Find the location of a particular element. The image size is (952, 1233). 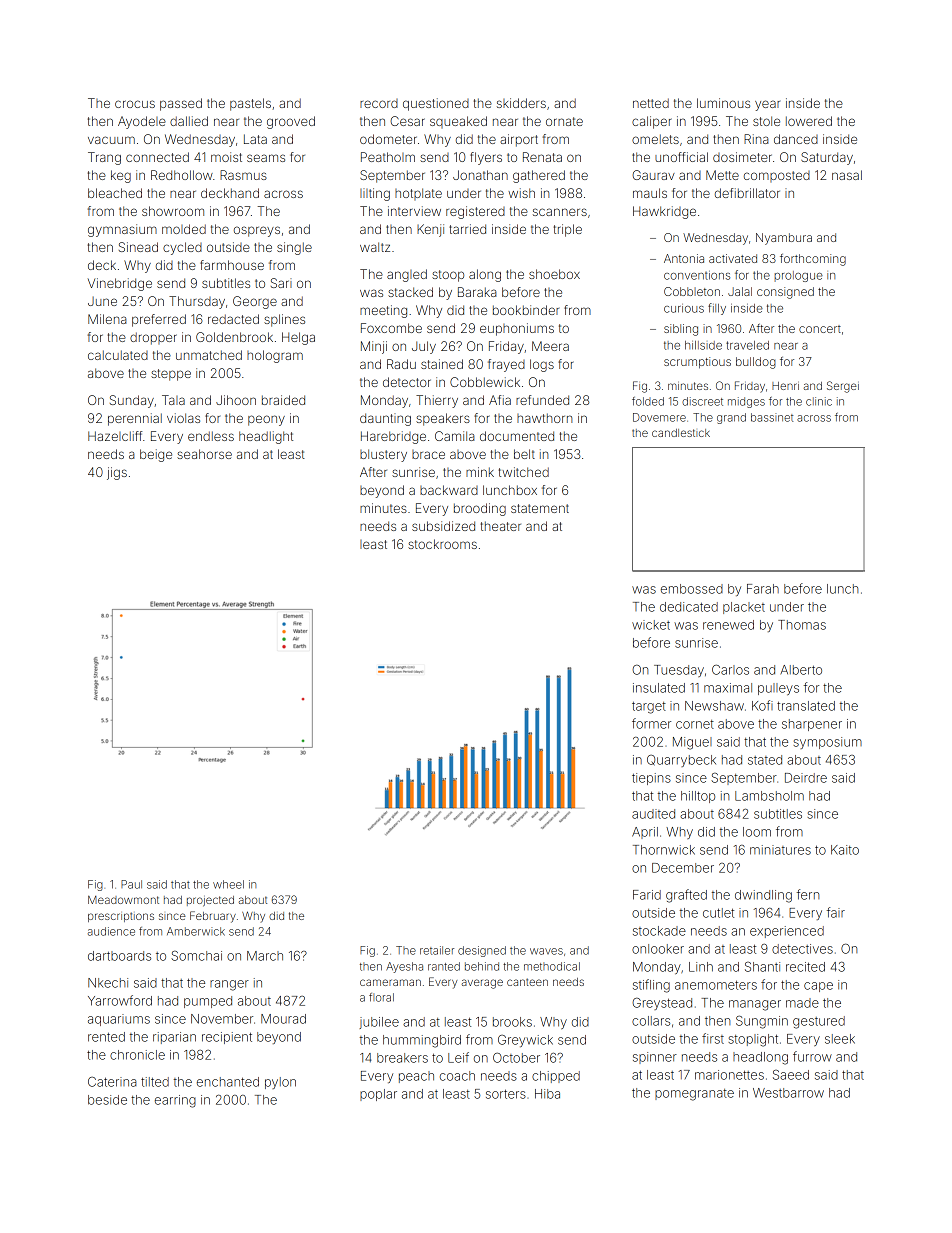

chipped is located at coordinates (556, 1077).
